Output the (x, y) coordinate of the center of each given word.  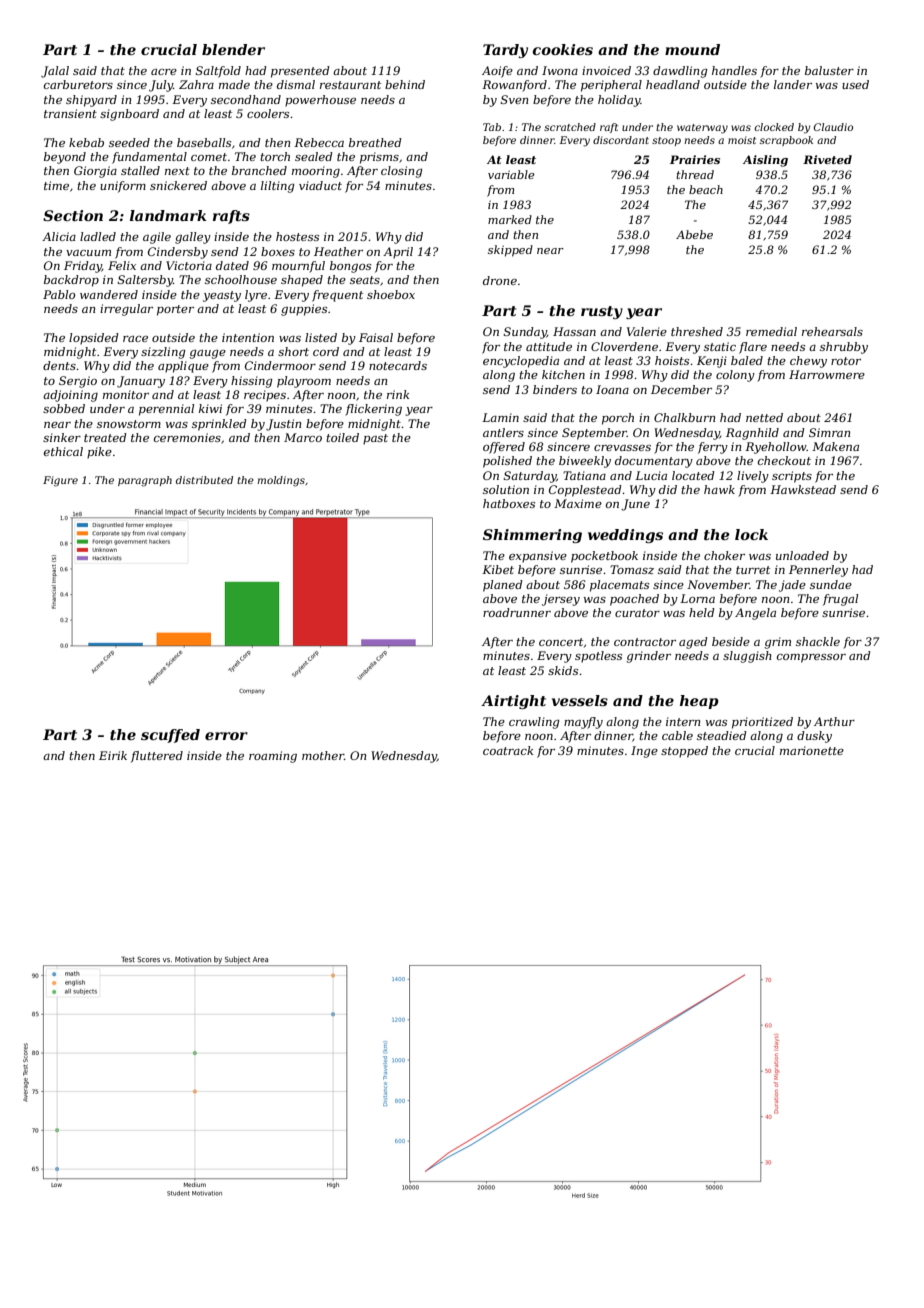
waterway (702, 129)
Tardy (505, 51)
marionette (812, 750)
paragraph (145, 481)
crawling (534, 723)
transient (70, 113)
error (226, 736)
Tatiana (584, 475)
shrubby (844, 348)
